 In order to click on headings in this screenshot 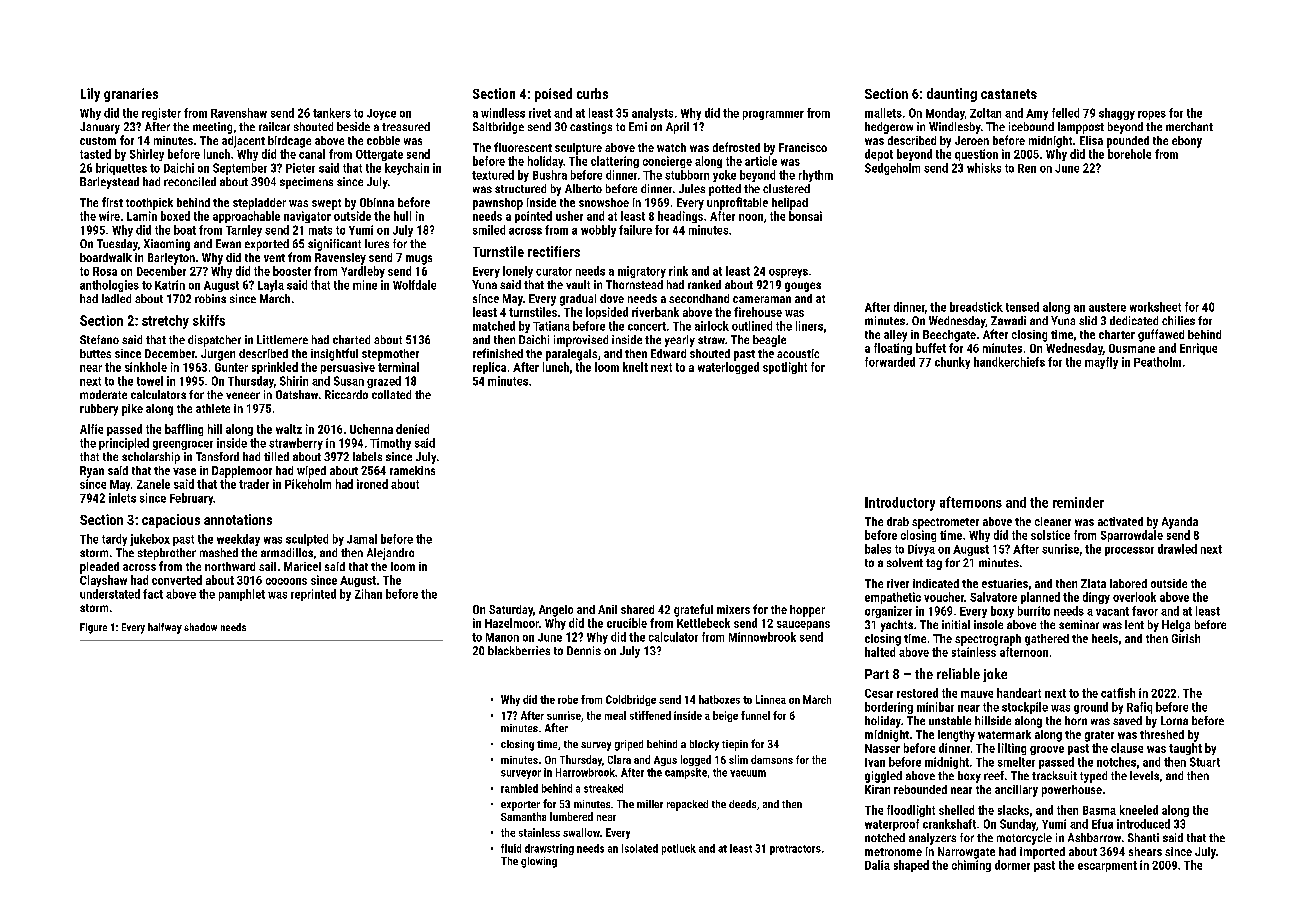, I will do `click(680, 217)`.
